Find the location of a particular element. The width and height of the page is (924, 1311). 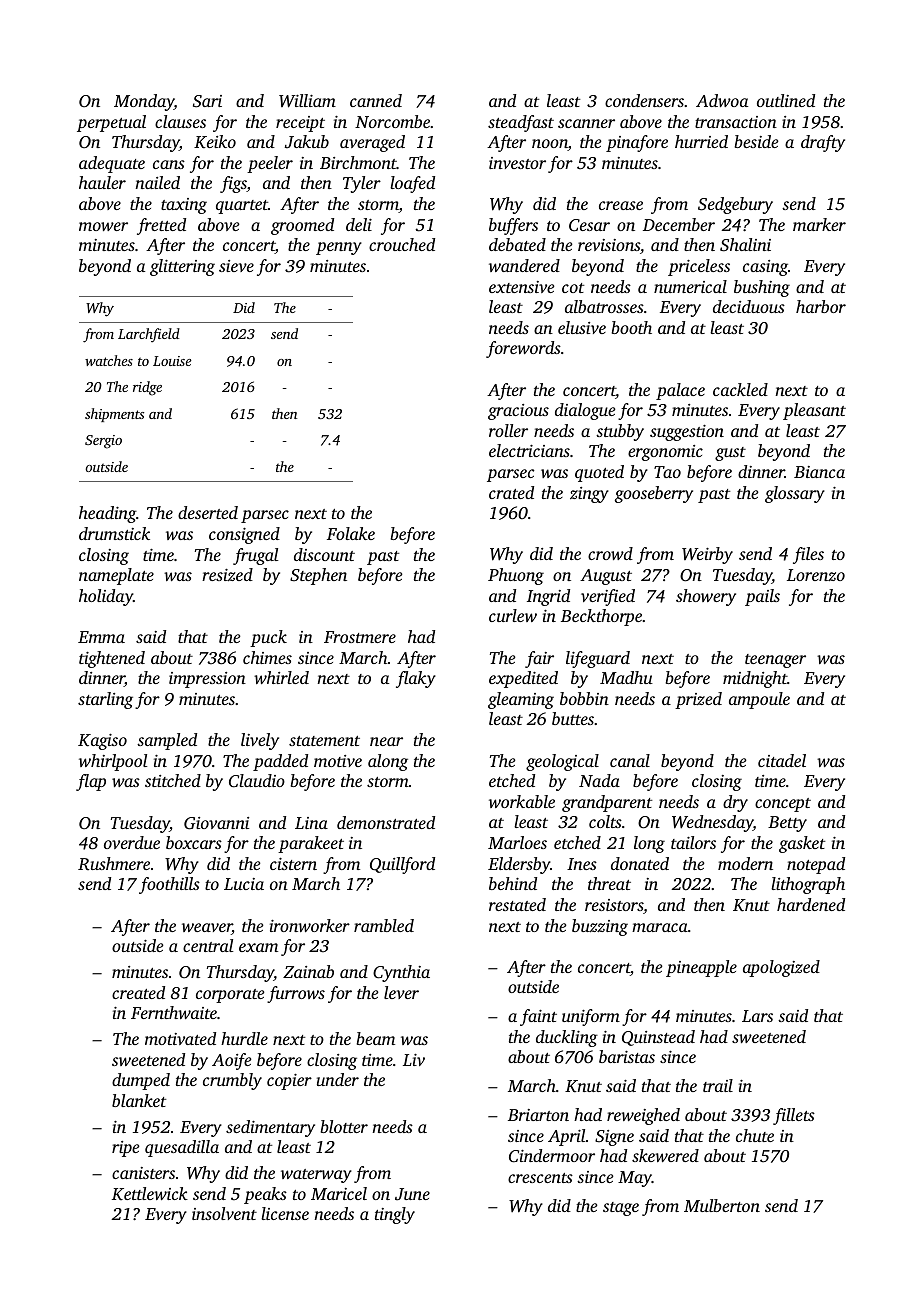

stage is located at coordinates (621, 1209).
